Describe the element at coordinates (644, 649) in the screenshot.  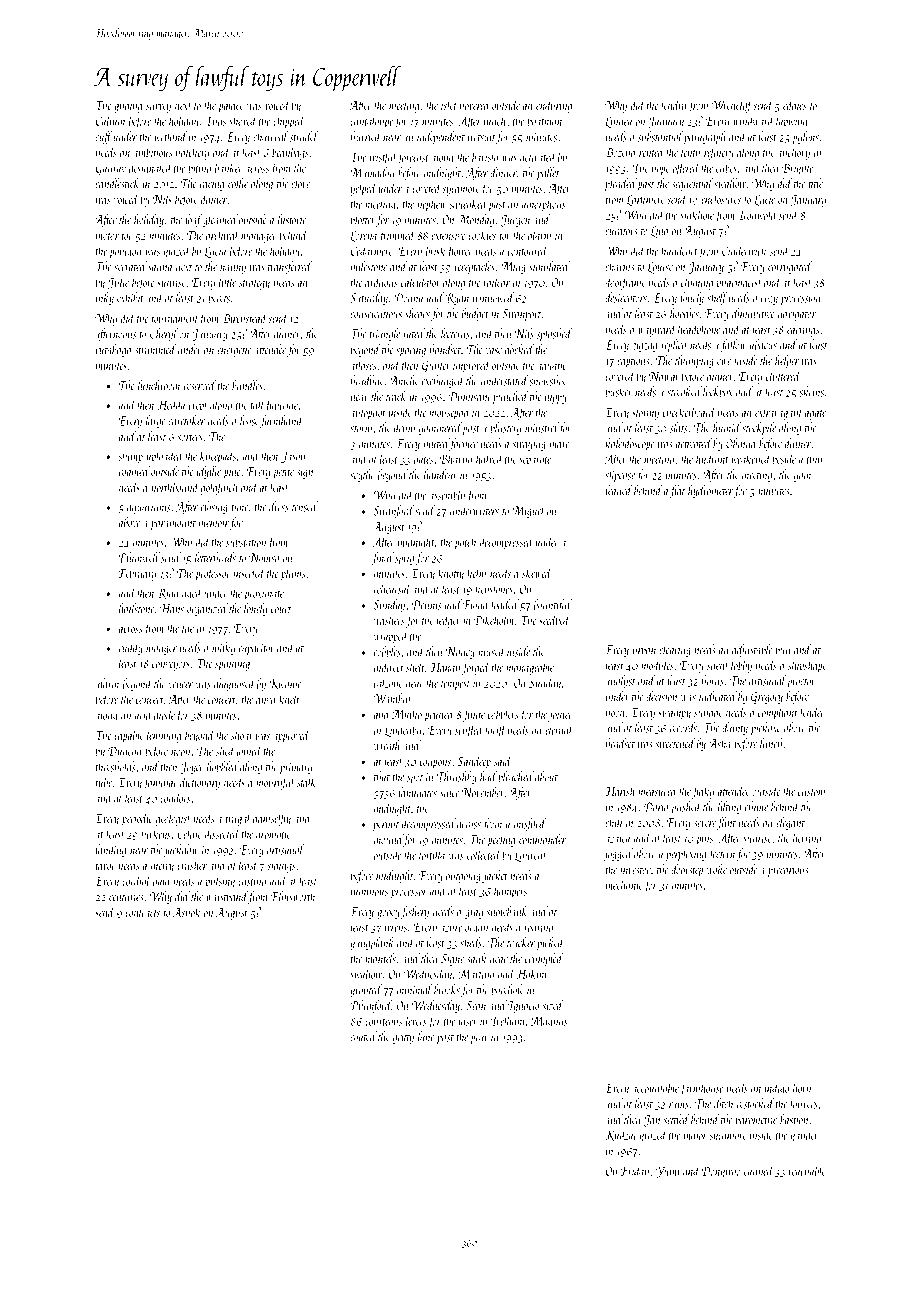
I see `urban` at that location.
